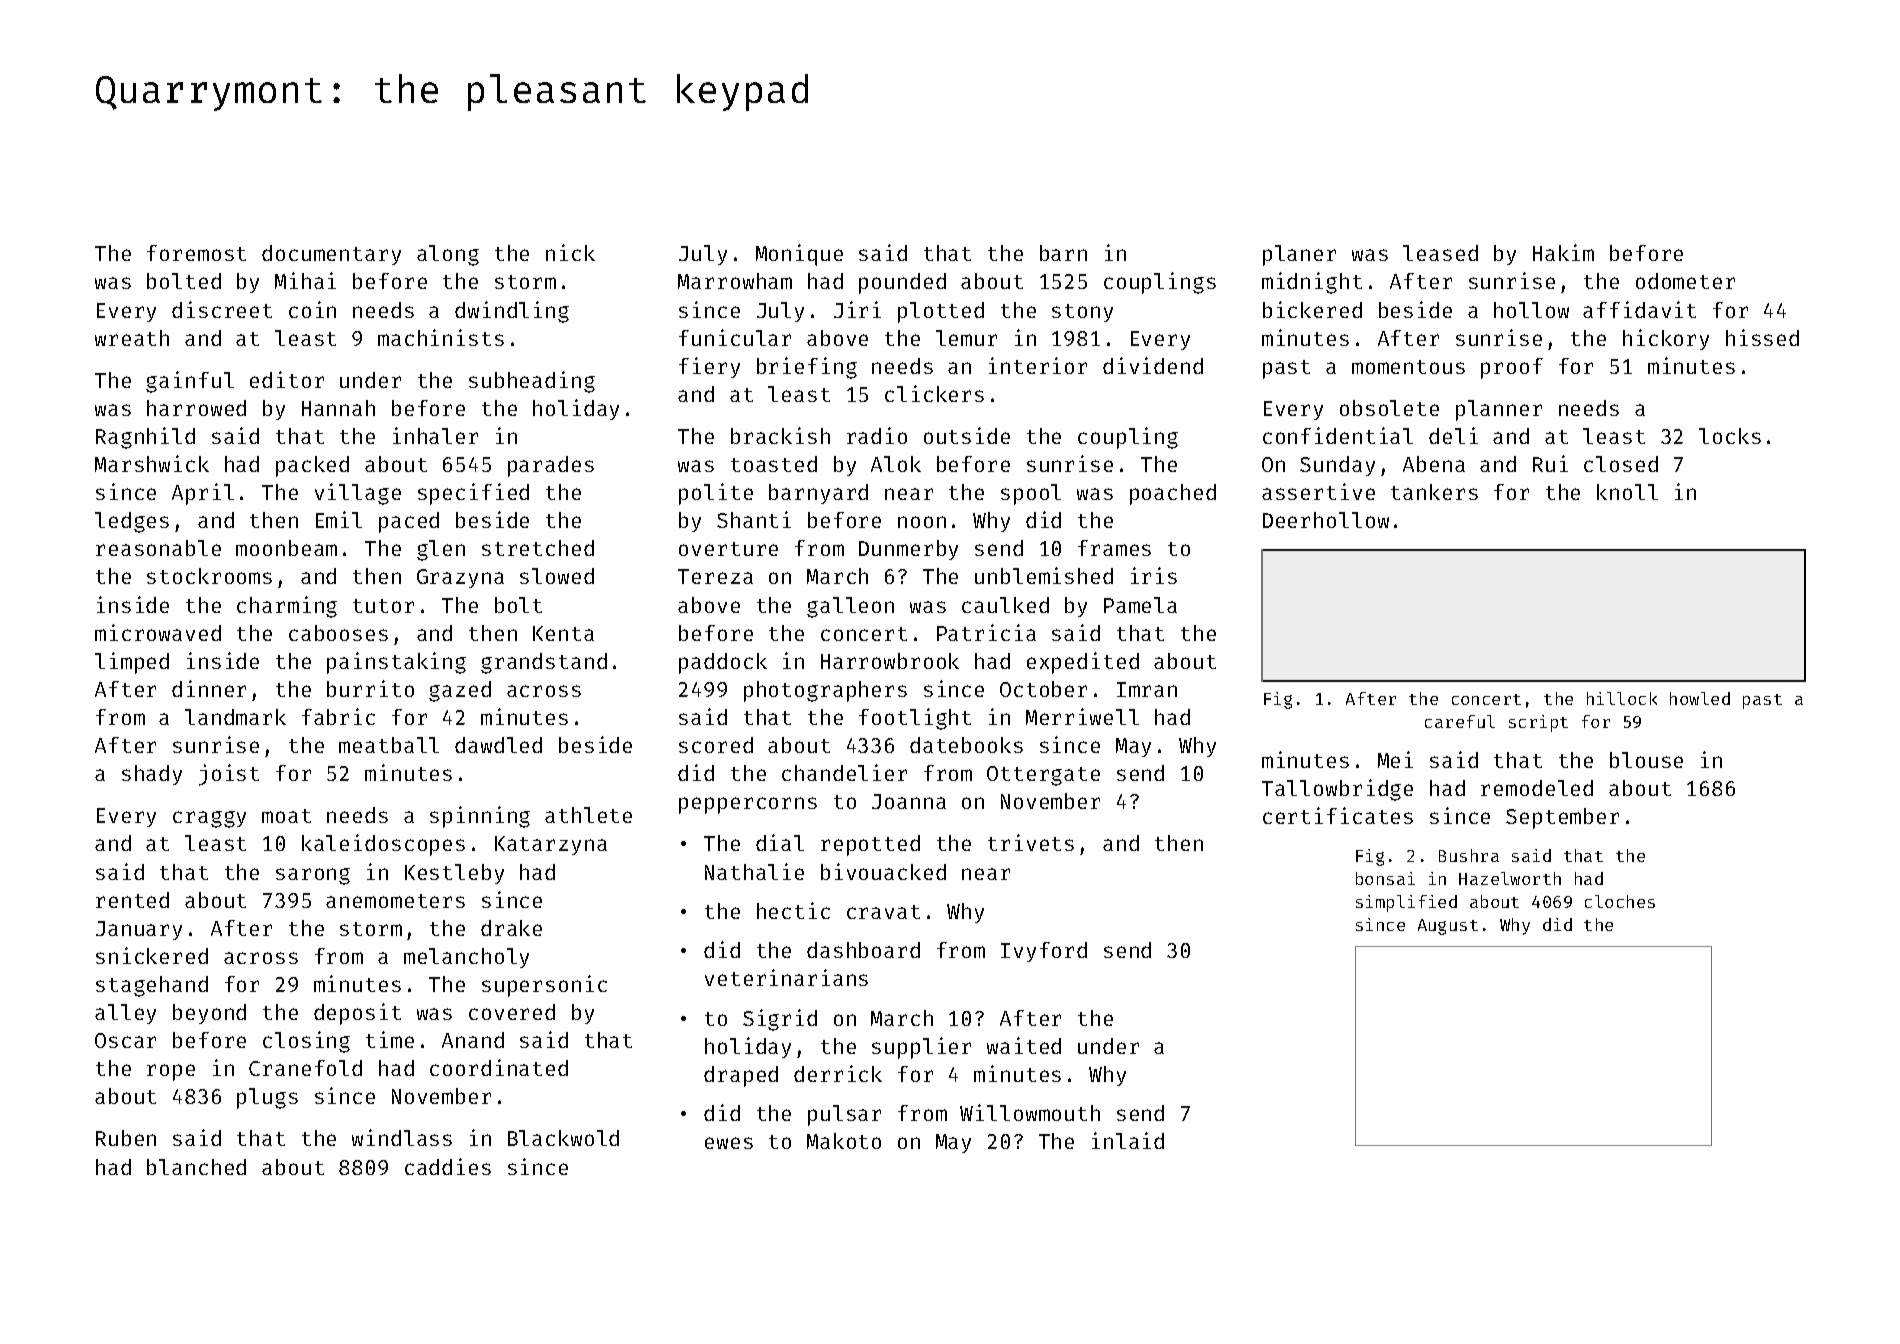 The height and width of the page is (1344, 1900). I want to click on howled, so click(1700, 698).
